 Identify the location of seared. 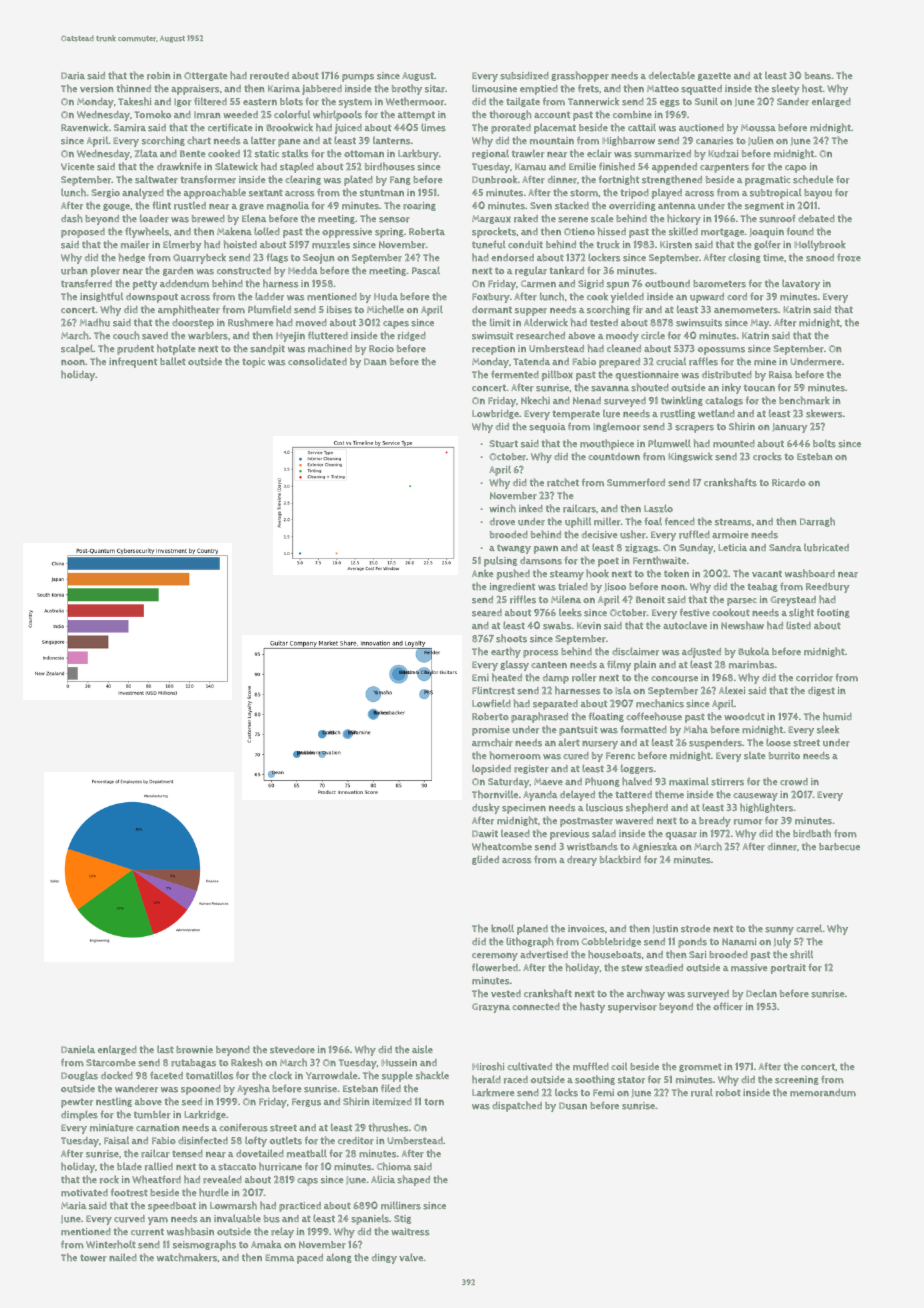
(487, 613).
